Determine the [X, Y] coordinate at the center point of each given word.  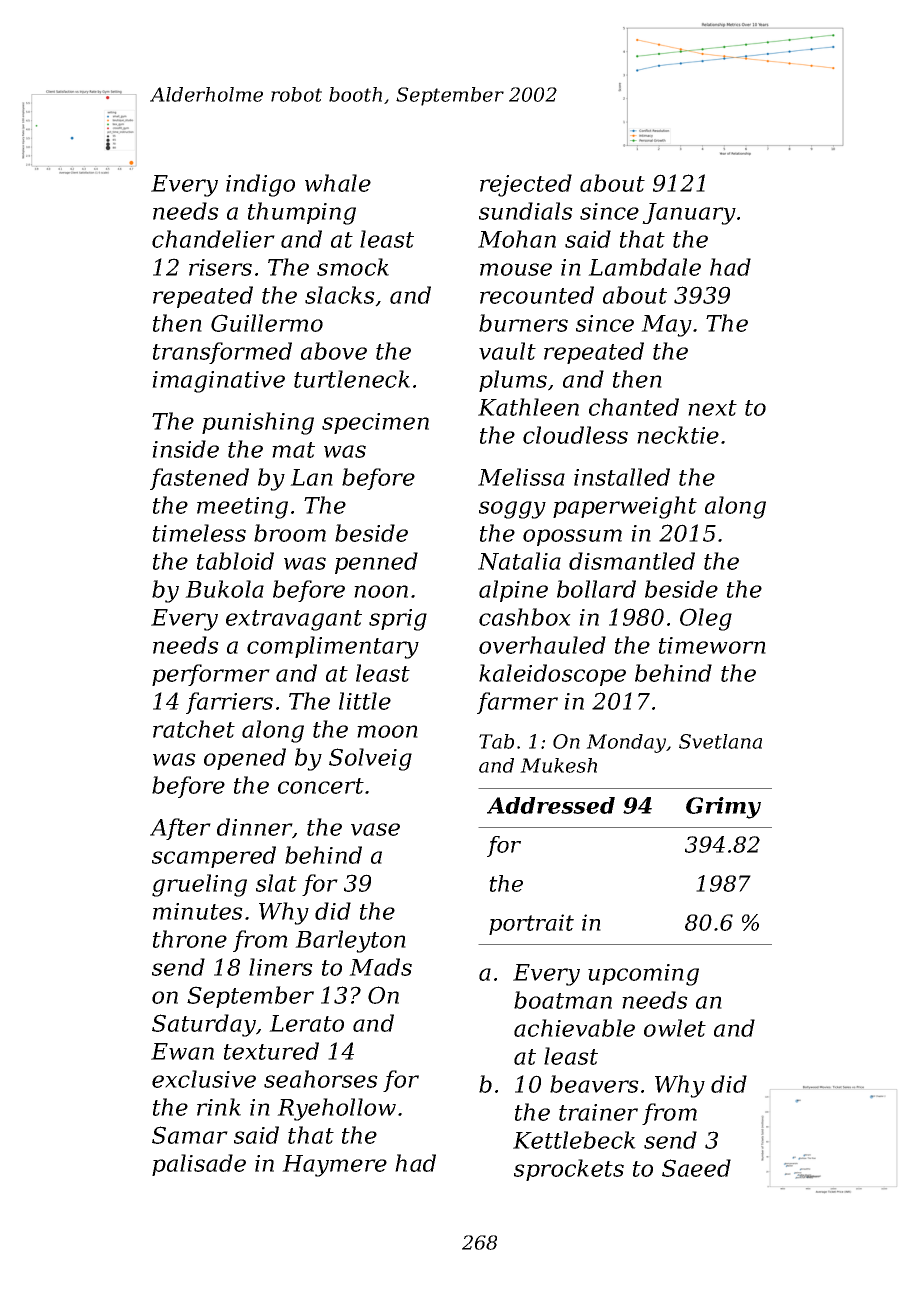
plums [513, 381]
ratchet [194, 729]
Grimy [723, 808]
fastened [199, 479]
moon [387, 731]
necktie [678, 435]
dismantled [632, 561]
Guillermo [267, 323]
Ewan [182, 1051]
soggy [512, 510]
